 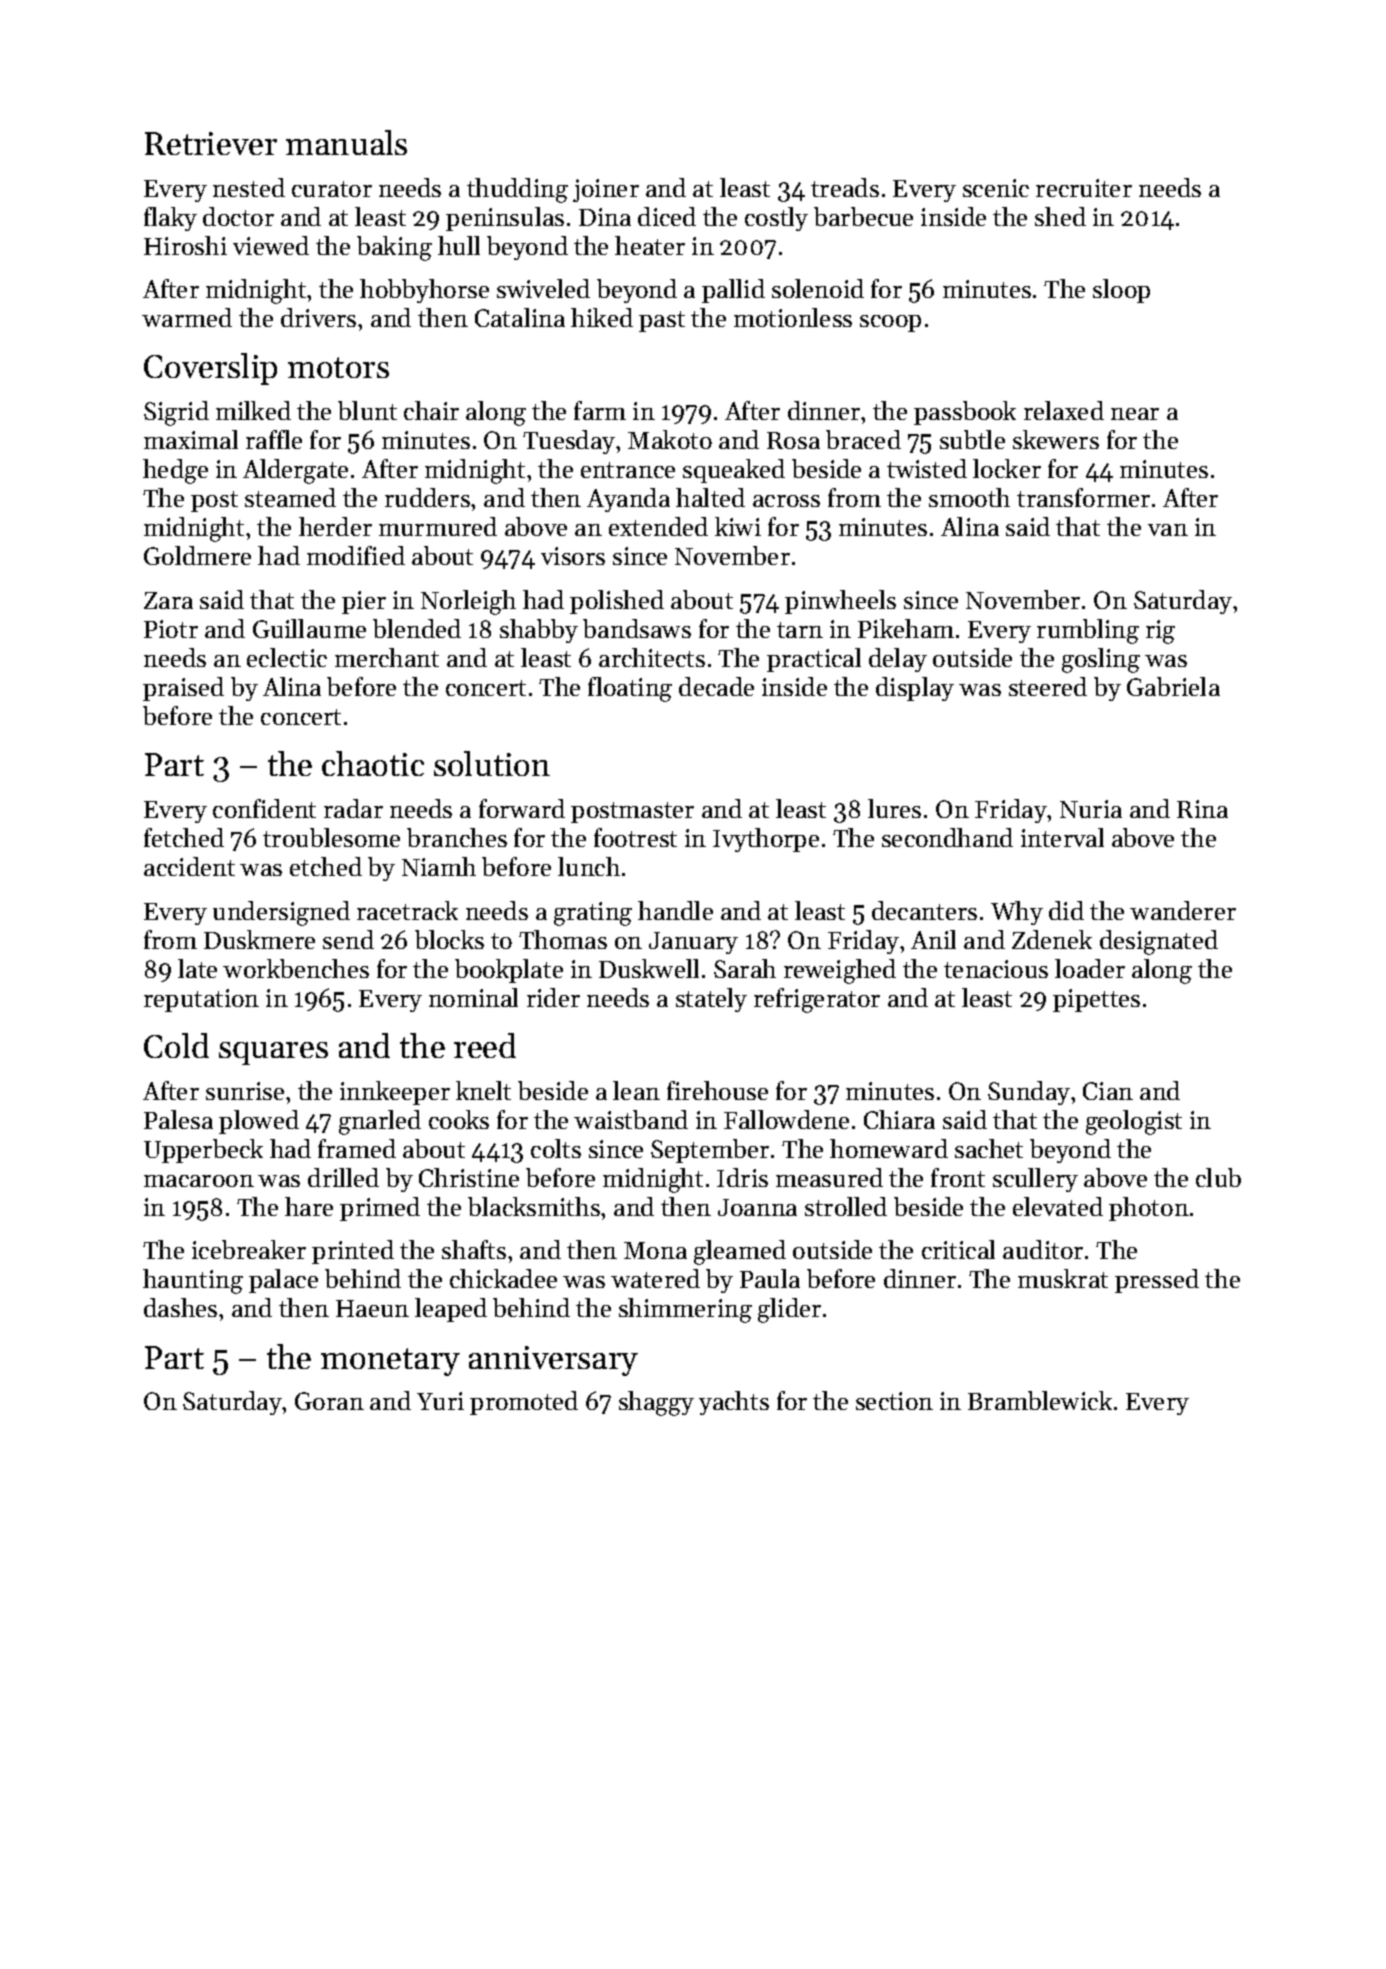 I want to click on pipettes, so click(x=1096, y=1000).
